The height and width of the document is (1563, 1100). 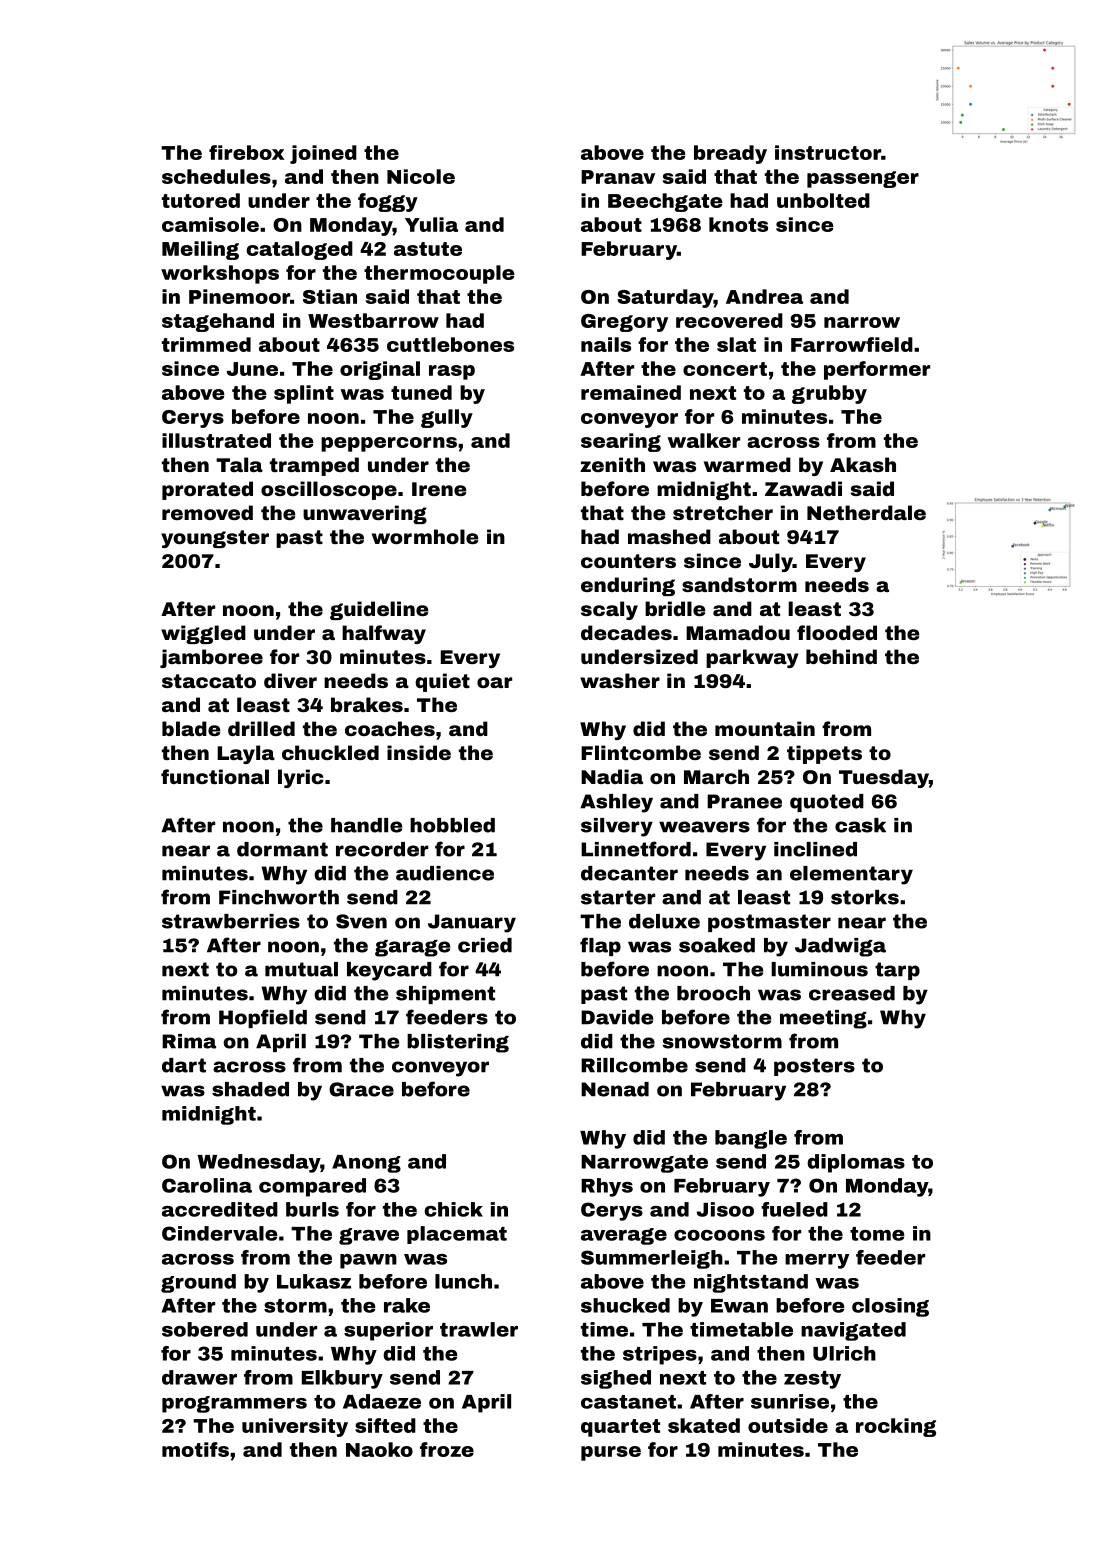 I want to click on Nadia, so click(x=612, y=776).
